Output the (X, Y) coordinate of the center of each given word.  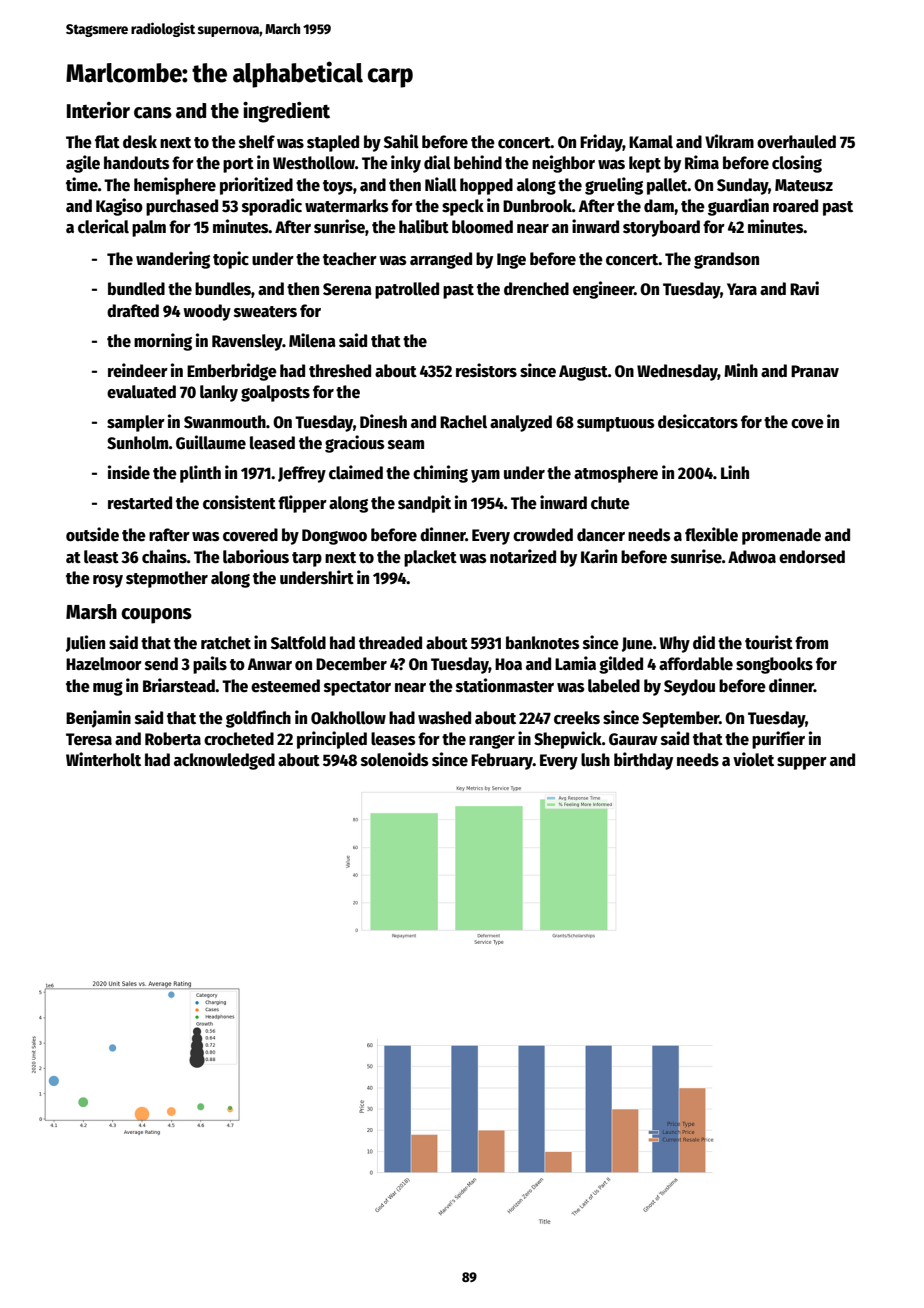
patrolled (407, 290)
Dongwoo (334, 537)
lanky (219, 393)
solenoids (395, 759)
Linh (735, 472)
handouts (137, 163)
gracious (355, 444)
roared (795, 206)
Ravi (804, 288)
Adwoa (752, 557)
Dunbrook (537, 206)
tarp (307, 559)
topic (231, 260)
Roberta (173, 739)
